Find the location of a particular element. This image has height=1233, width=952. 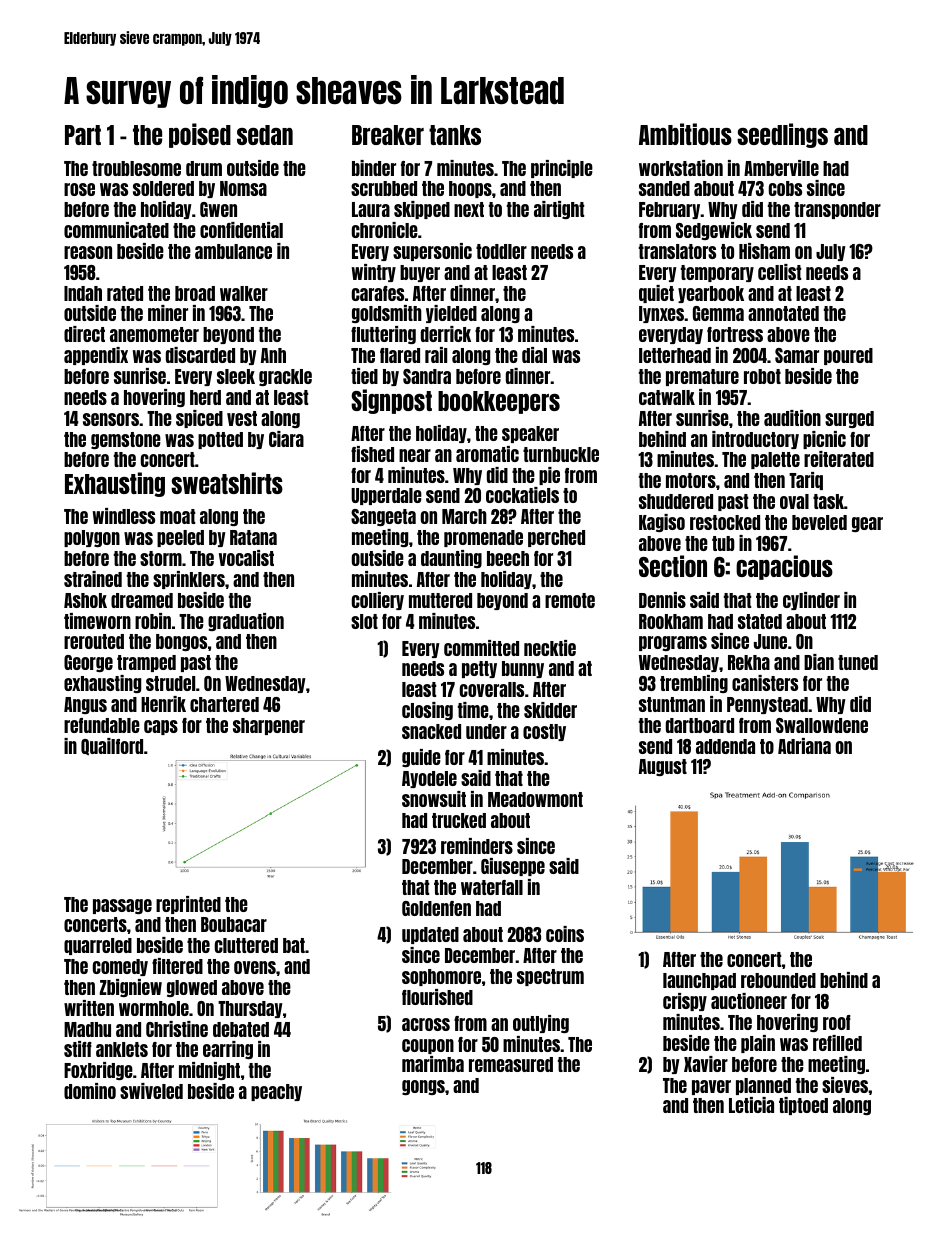

caps is located at coordinates (161, 727).
